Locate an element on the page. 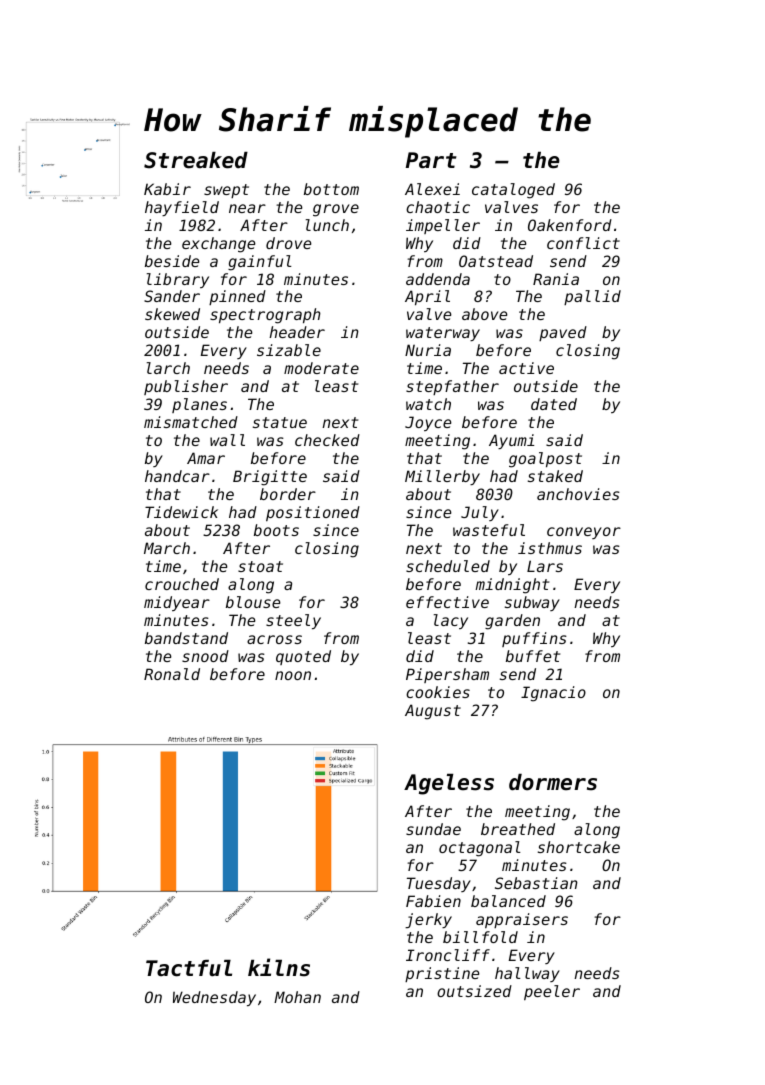 The width and height of the page is (765, 1085). Ronald is located at coordinates (172, 674).
